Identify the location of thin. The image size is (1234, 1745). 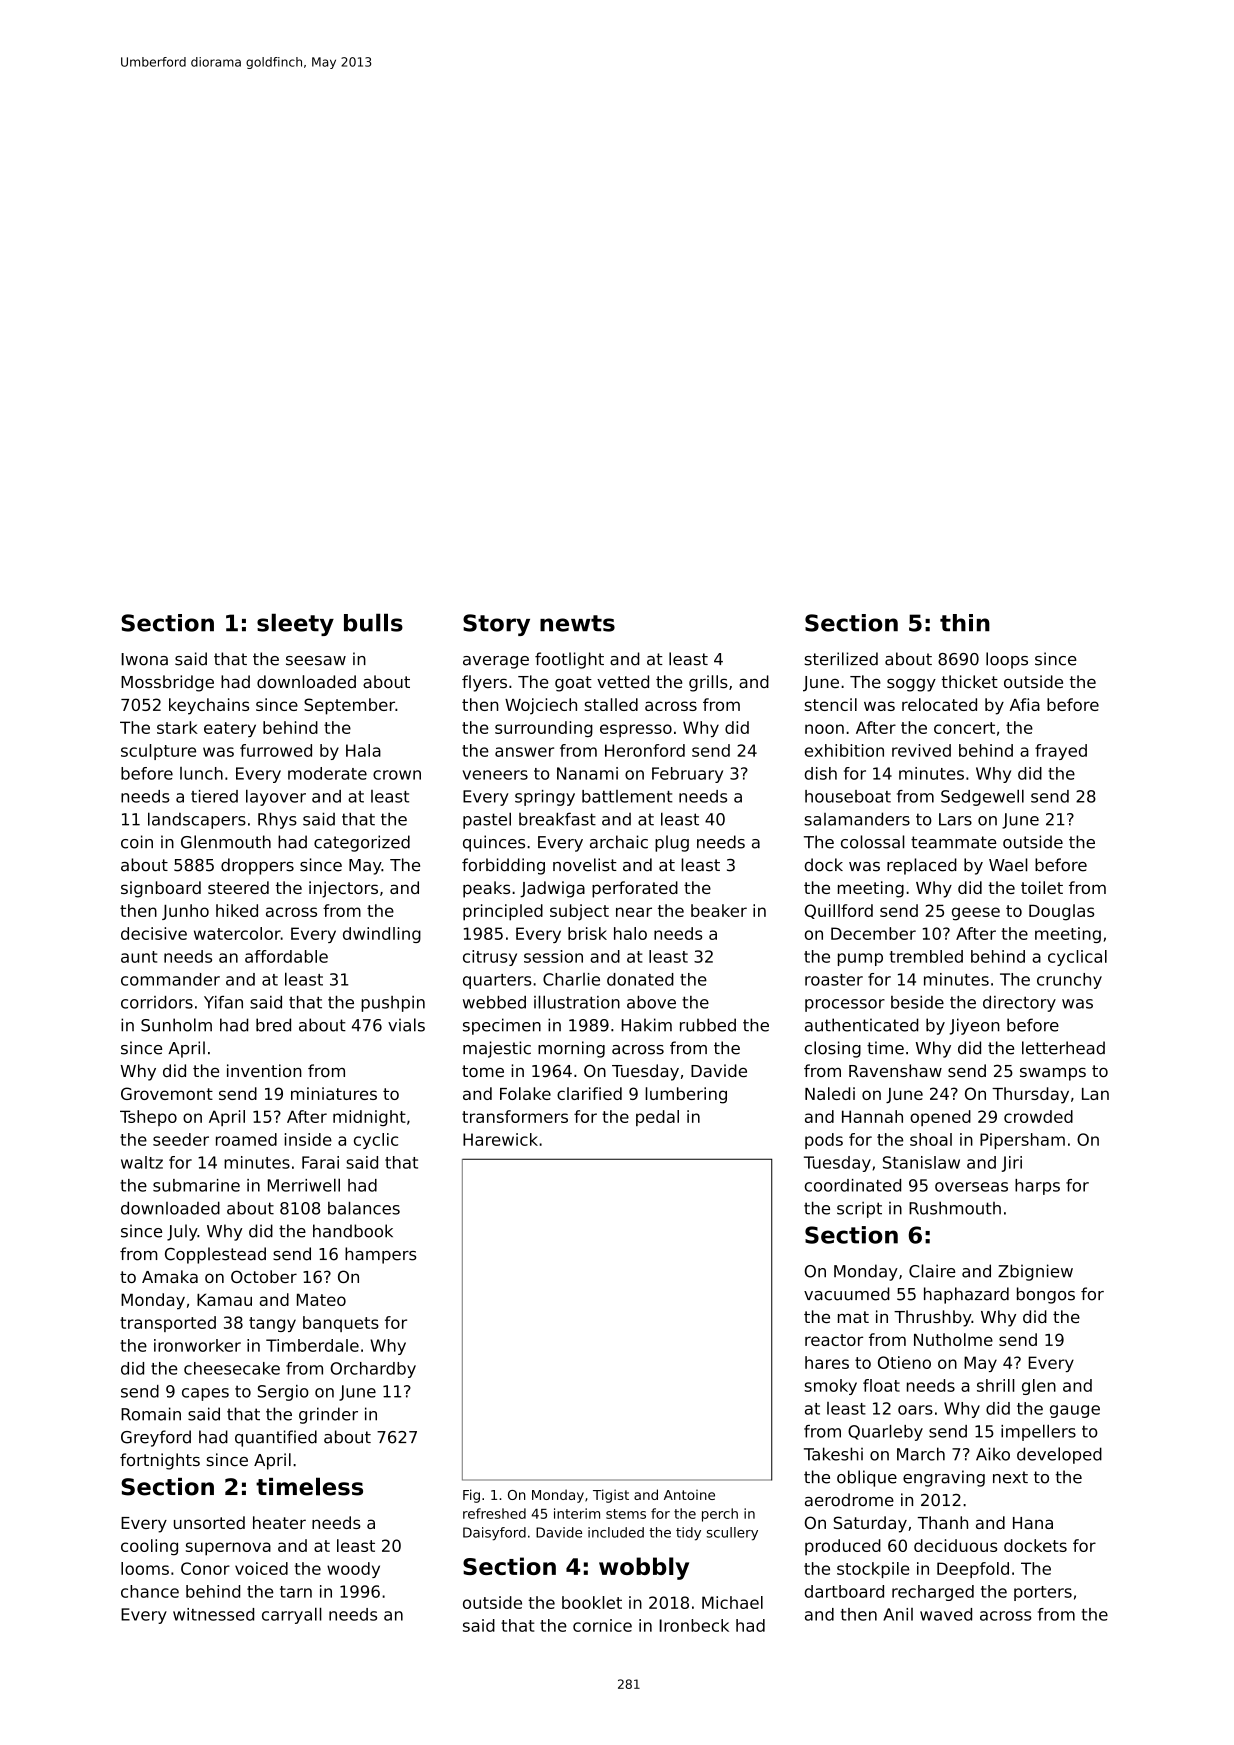
(965, 622).
